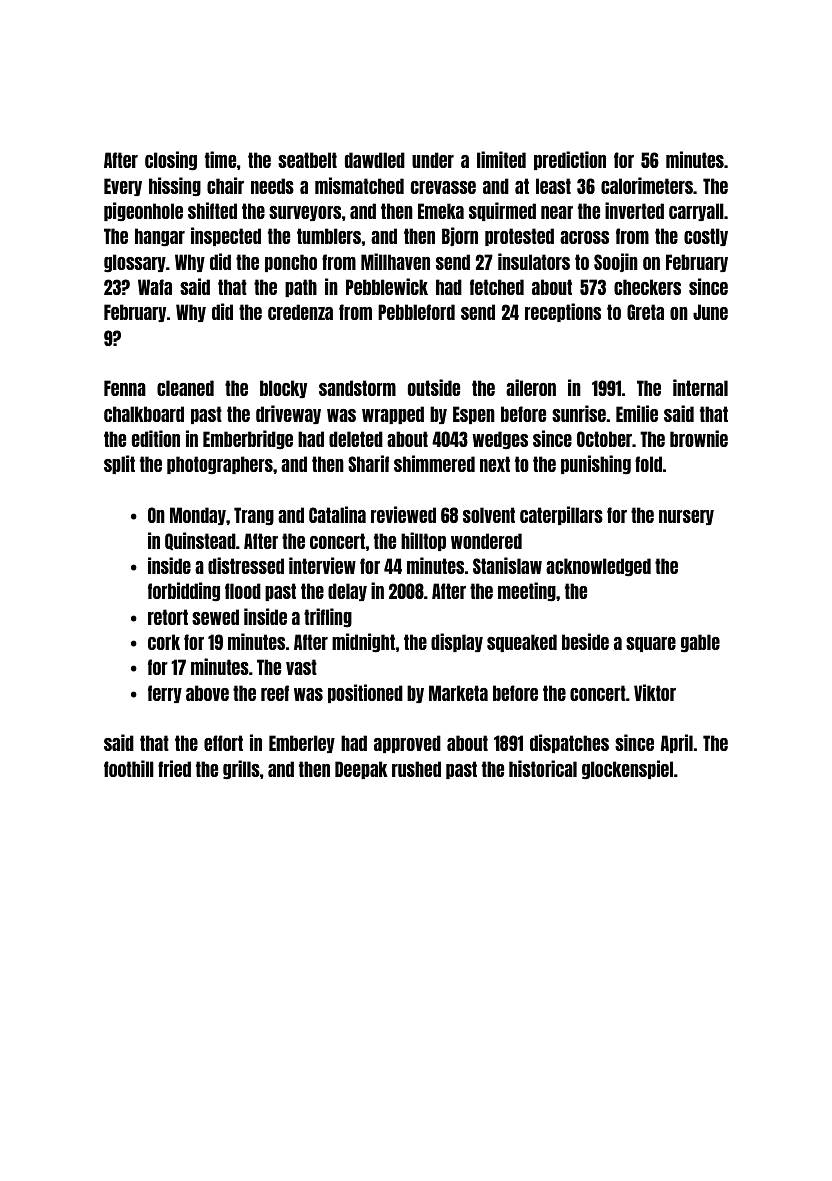 This page has width=832, height=1181. What do you see at coordinates (223, 743) in the page?
I see `effort` at bounding box center [223, 743].
